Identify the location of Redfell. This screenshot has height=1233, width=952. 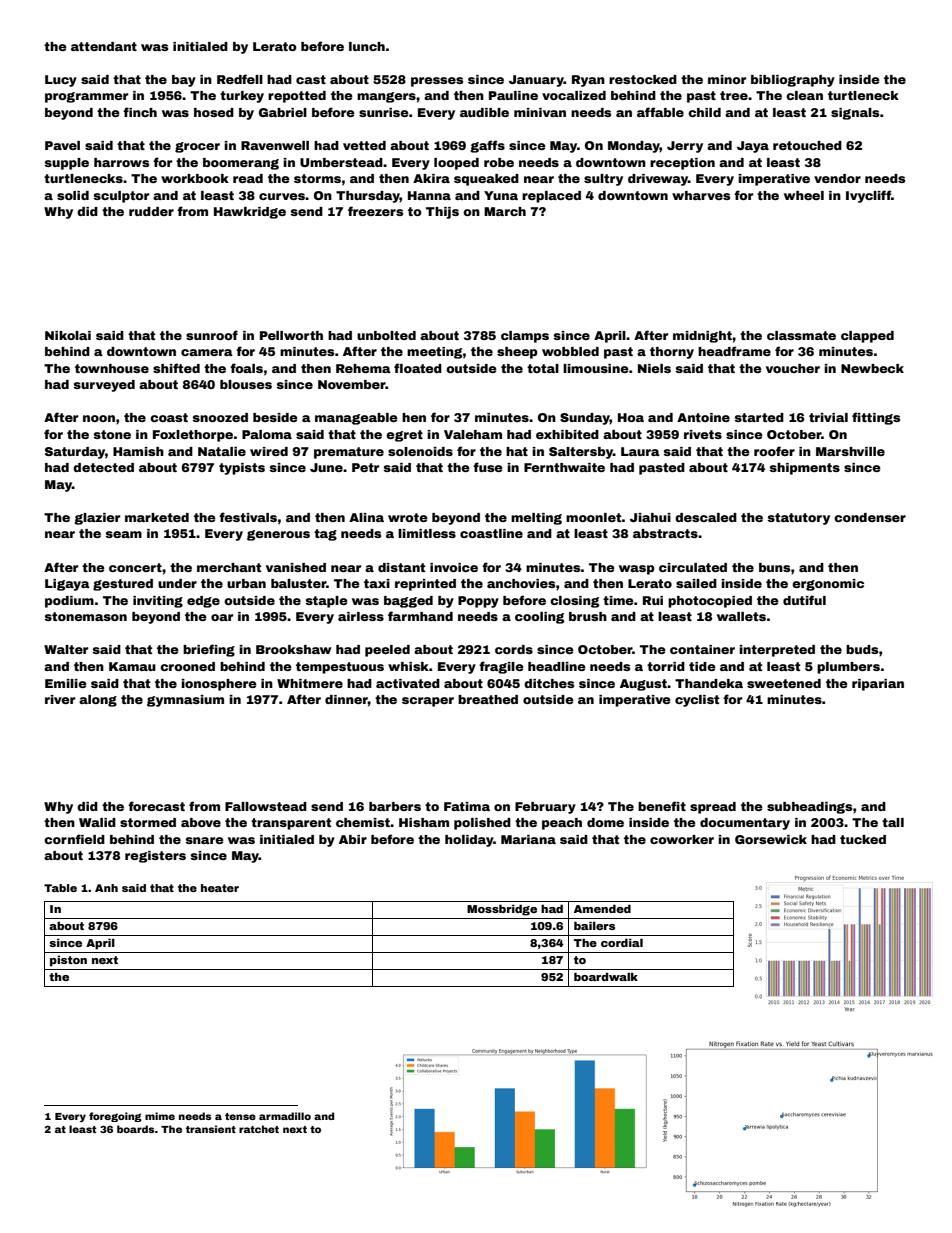
(240, 79).
